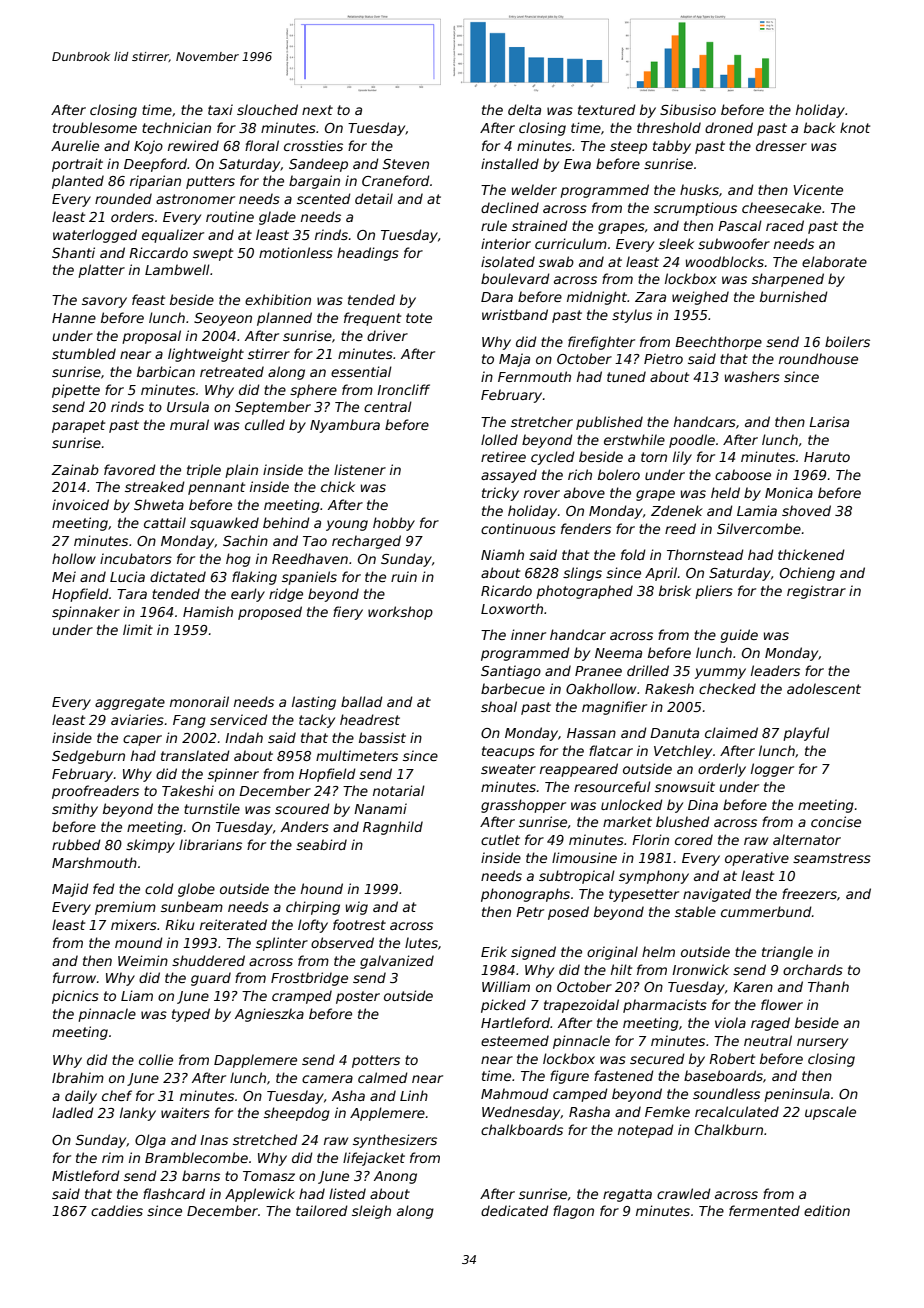 The height and width of the screenshot is (1308, 924). What do you see at coordinates (220, 109) in the screenshot?
I see `taxi` at bounding box center [220, 109].
